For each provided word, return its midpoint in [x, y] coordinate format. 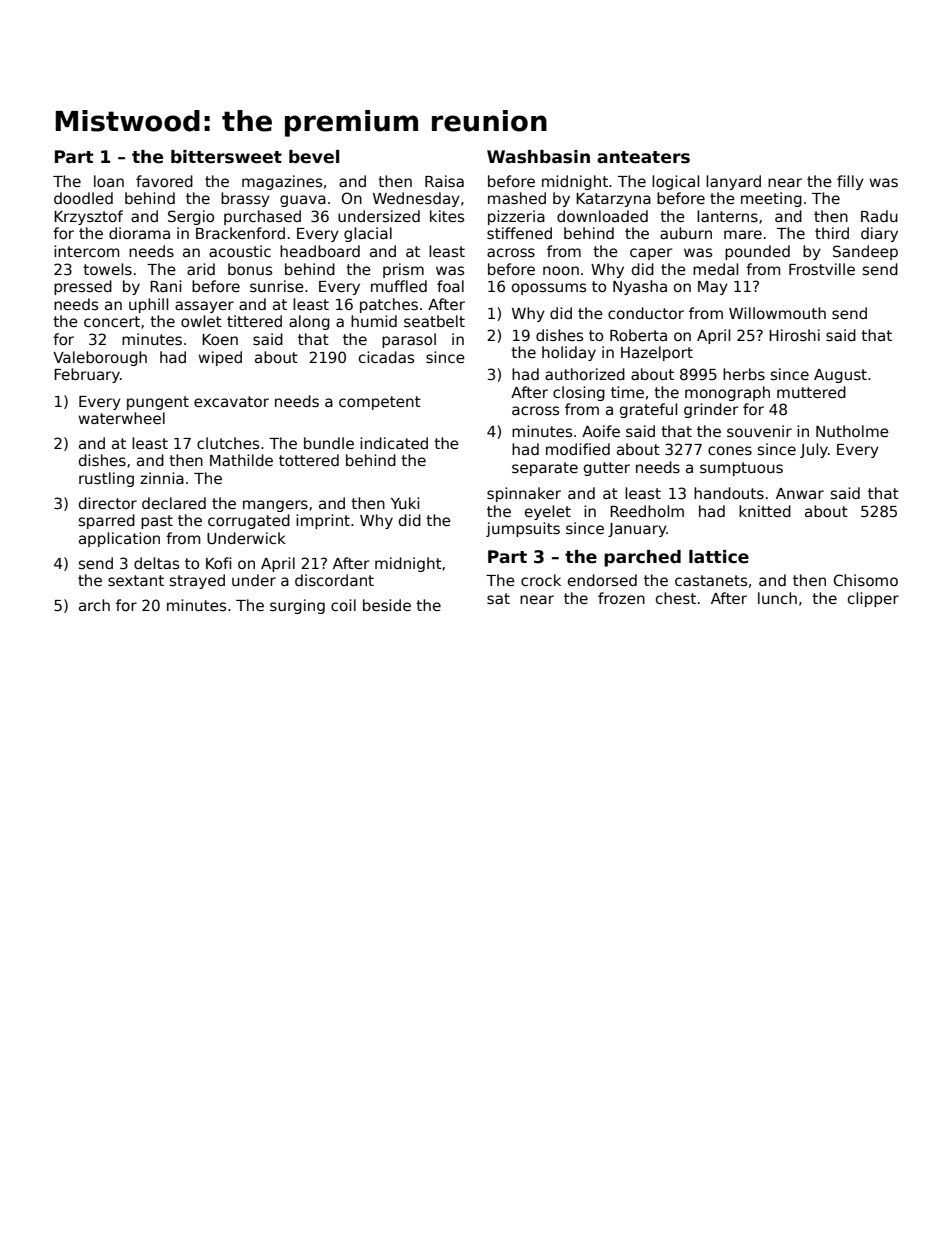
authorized [585, 374]
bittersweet [226, 157]
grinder [711, 410]
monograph [727, 393]
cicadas [386, 357]
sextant [136, 580]
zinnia [162, 478]
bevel [314, 157]
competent [380, 403]
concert [112, 321]
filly [850, 182]
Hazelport [657, 353]
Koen [220, 339]
